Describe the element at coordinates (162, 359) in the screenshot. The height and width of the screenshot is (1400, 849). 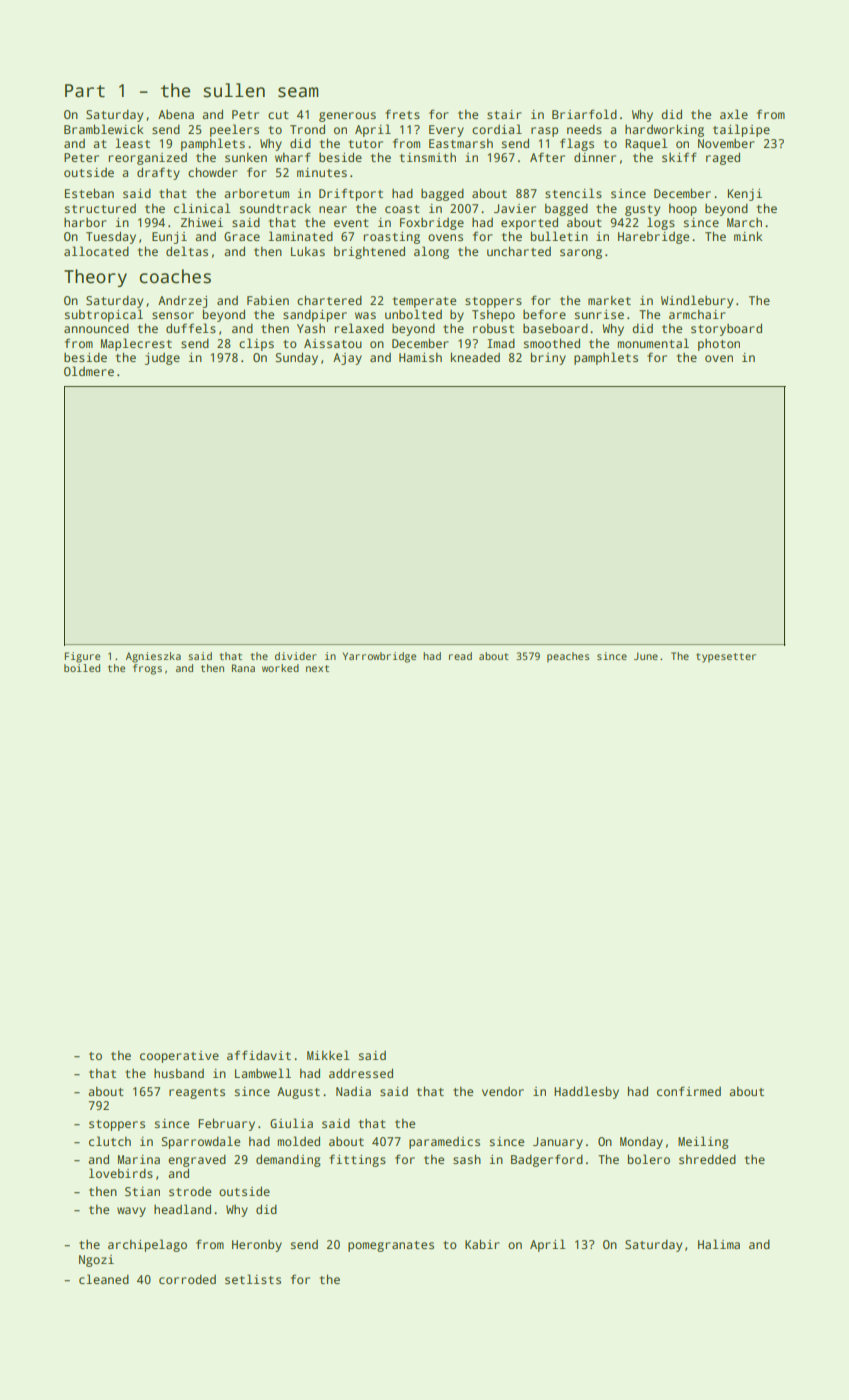
I see `judge` at that location.
